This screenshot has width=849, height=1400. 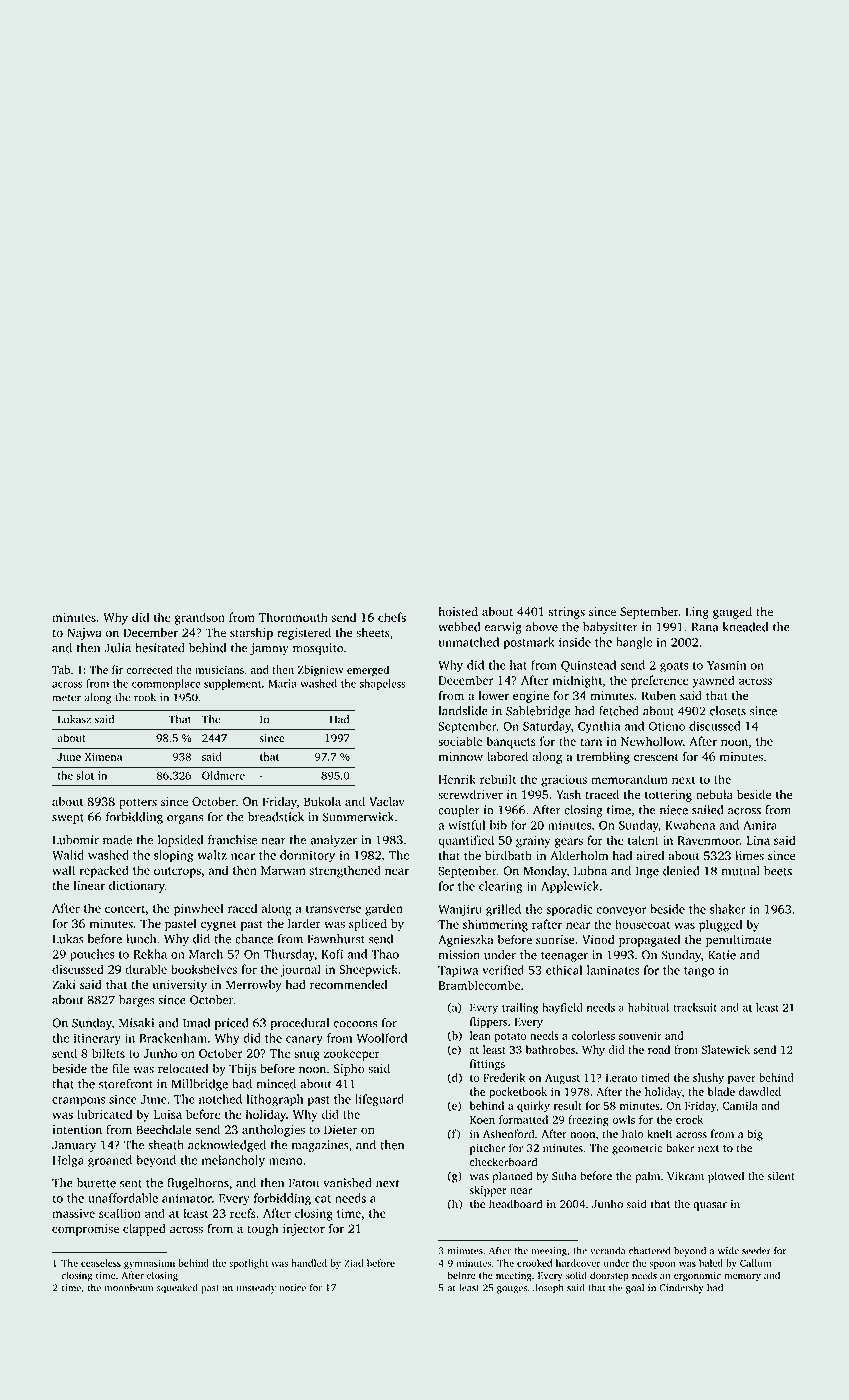 What do you see at coordinates (251, 634) in the screenshot?
I see `starship` at bounding box center [251, 634].
